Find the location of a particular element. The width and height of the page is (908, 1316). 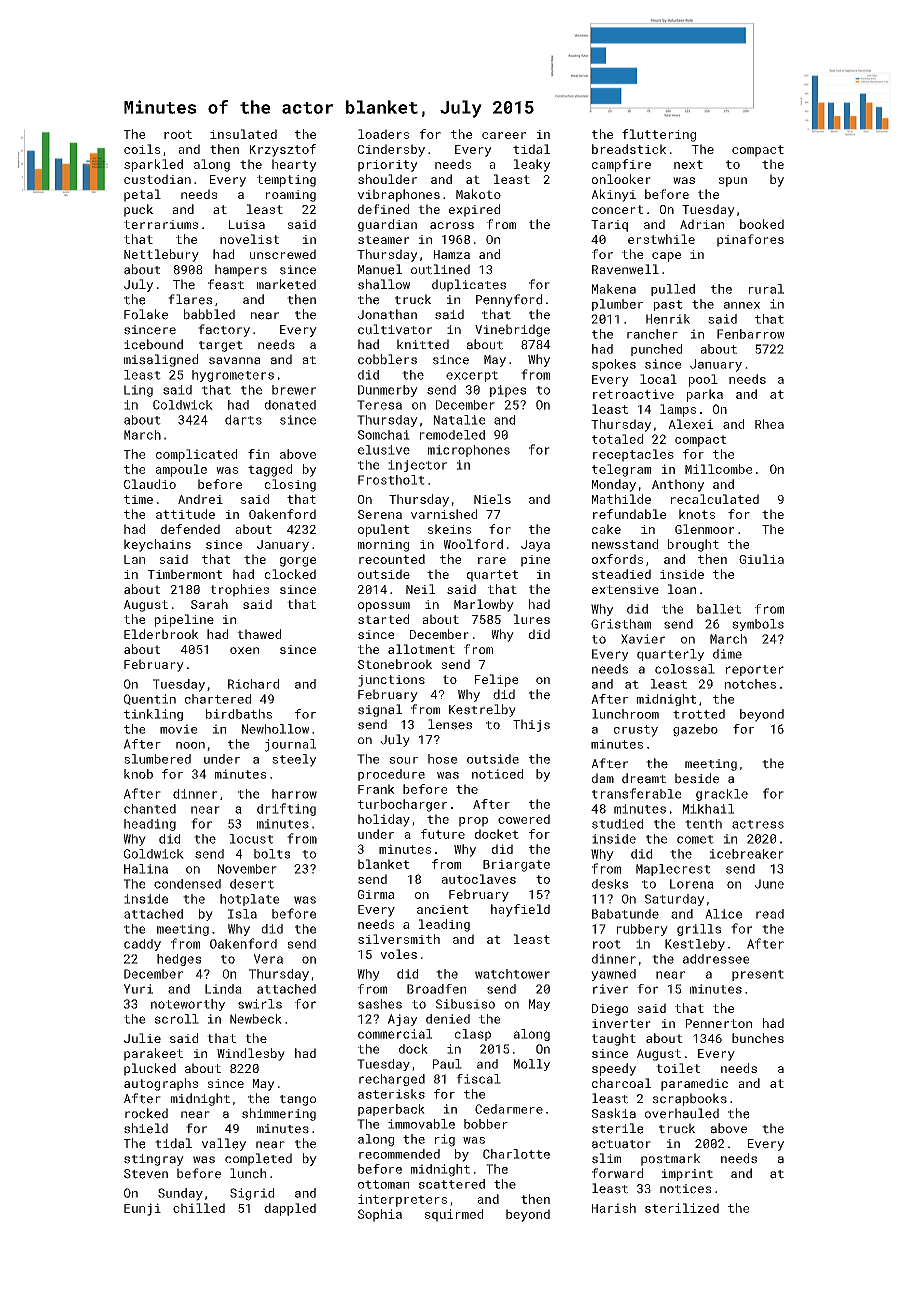

shimmering is located at coordinates (279, 1114).
